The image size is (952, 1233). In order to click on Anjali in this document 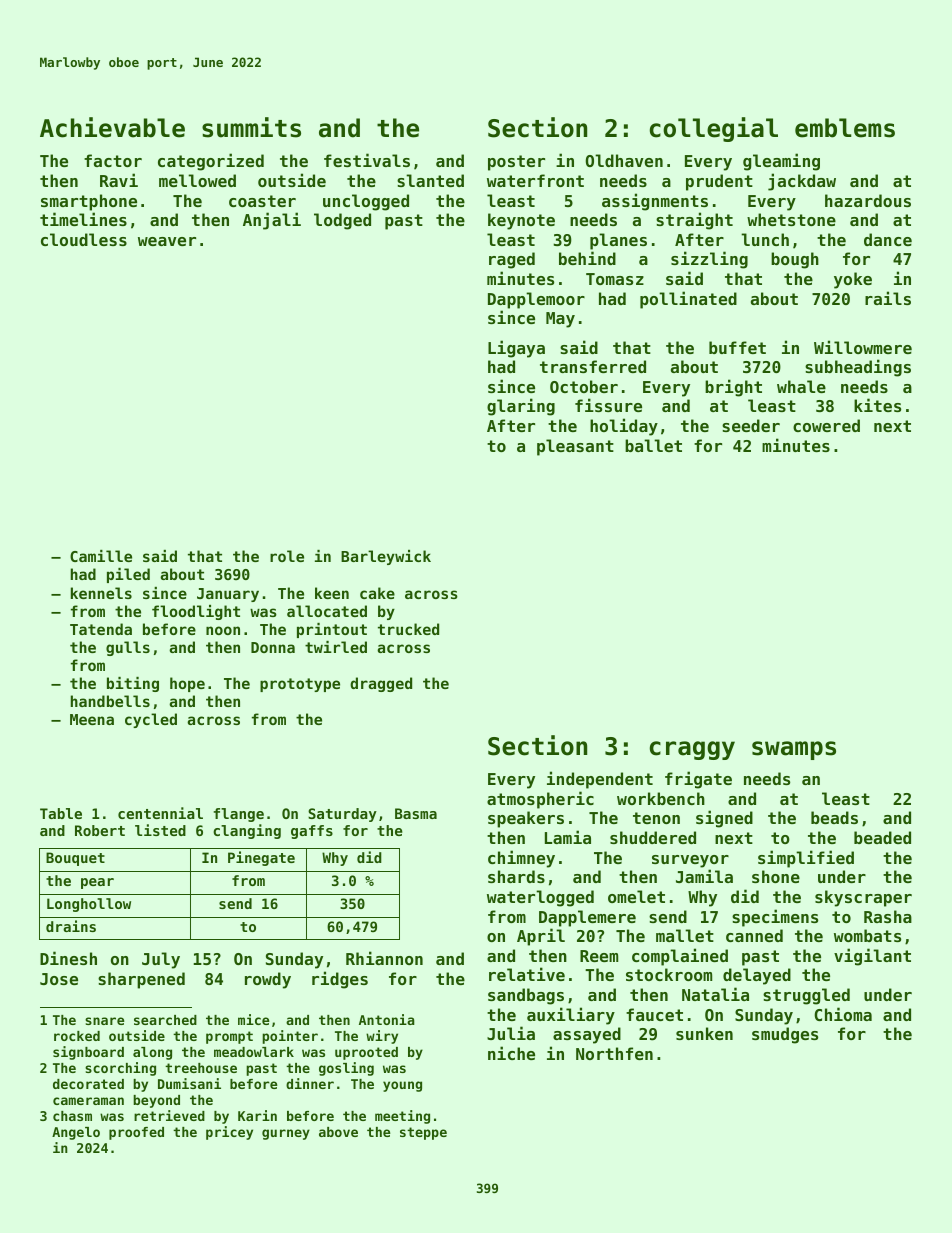, I will do `click(272, 221)`.
